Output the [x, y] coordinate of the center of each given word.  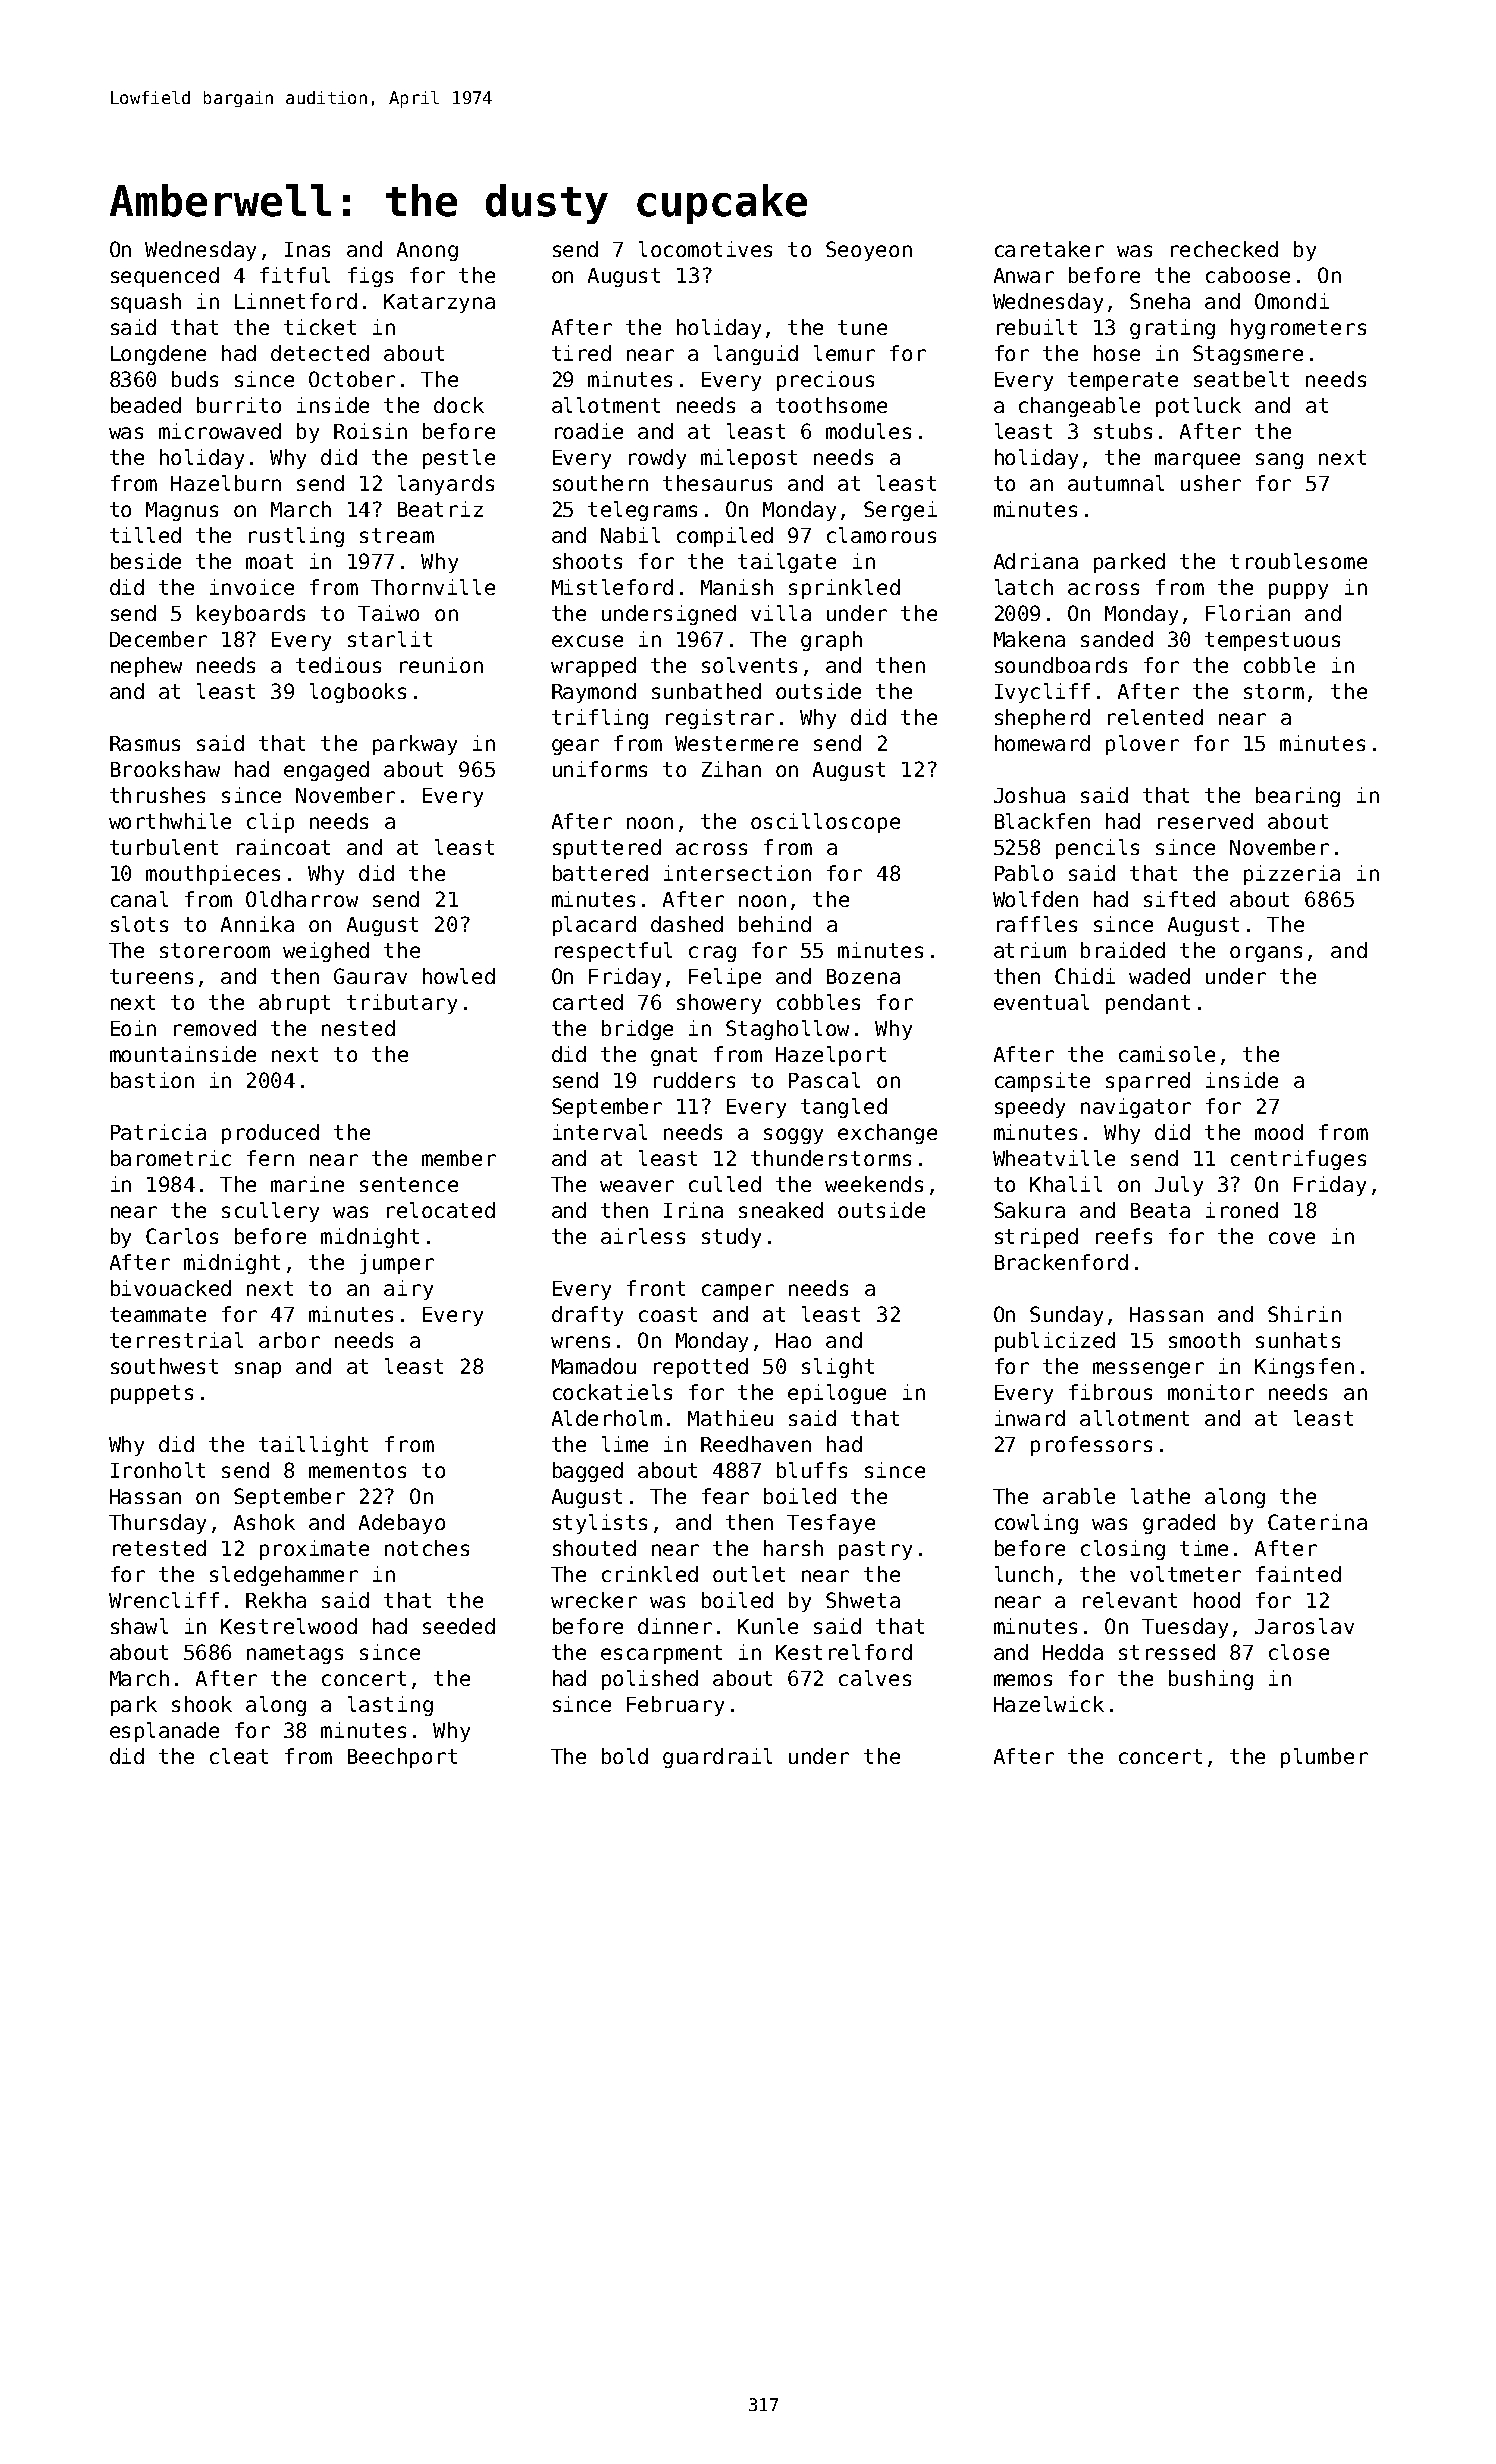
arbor [289, 1340]
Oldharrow [302, 899]
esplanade [164, 1732]
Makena [1029, 639]
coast [668, 1314]
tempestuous [1272, 641]
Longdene [158, 355]
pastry [875, 1550]
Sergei [900, 511]
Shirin [1304, 1314]
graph [831, 641]
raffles [1037, 924]
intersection [737, 873]
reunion [441, 665]
